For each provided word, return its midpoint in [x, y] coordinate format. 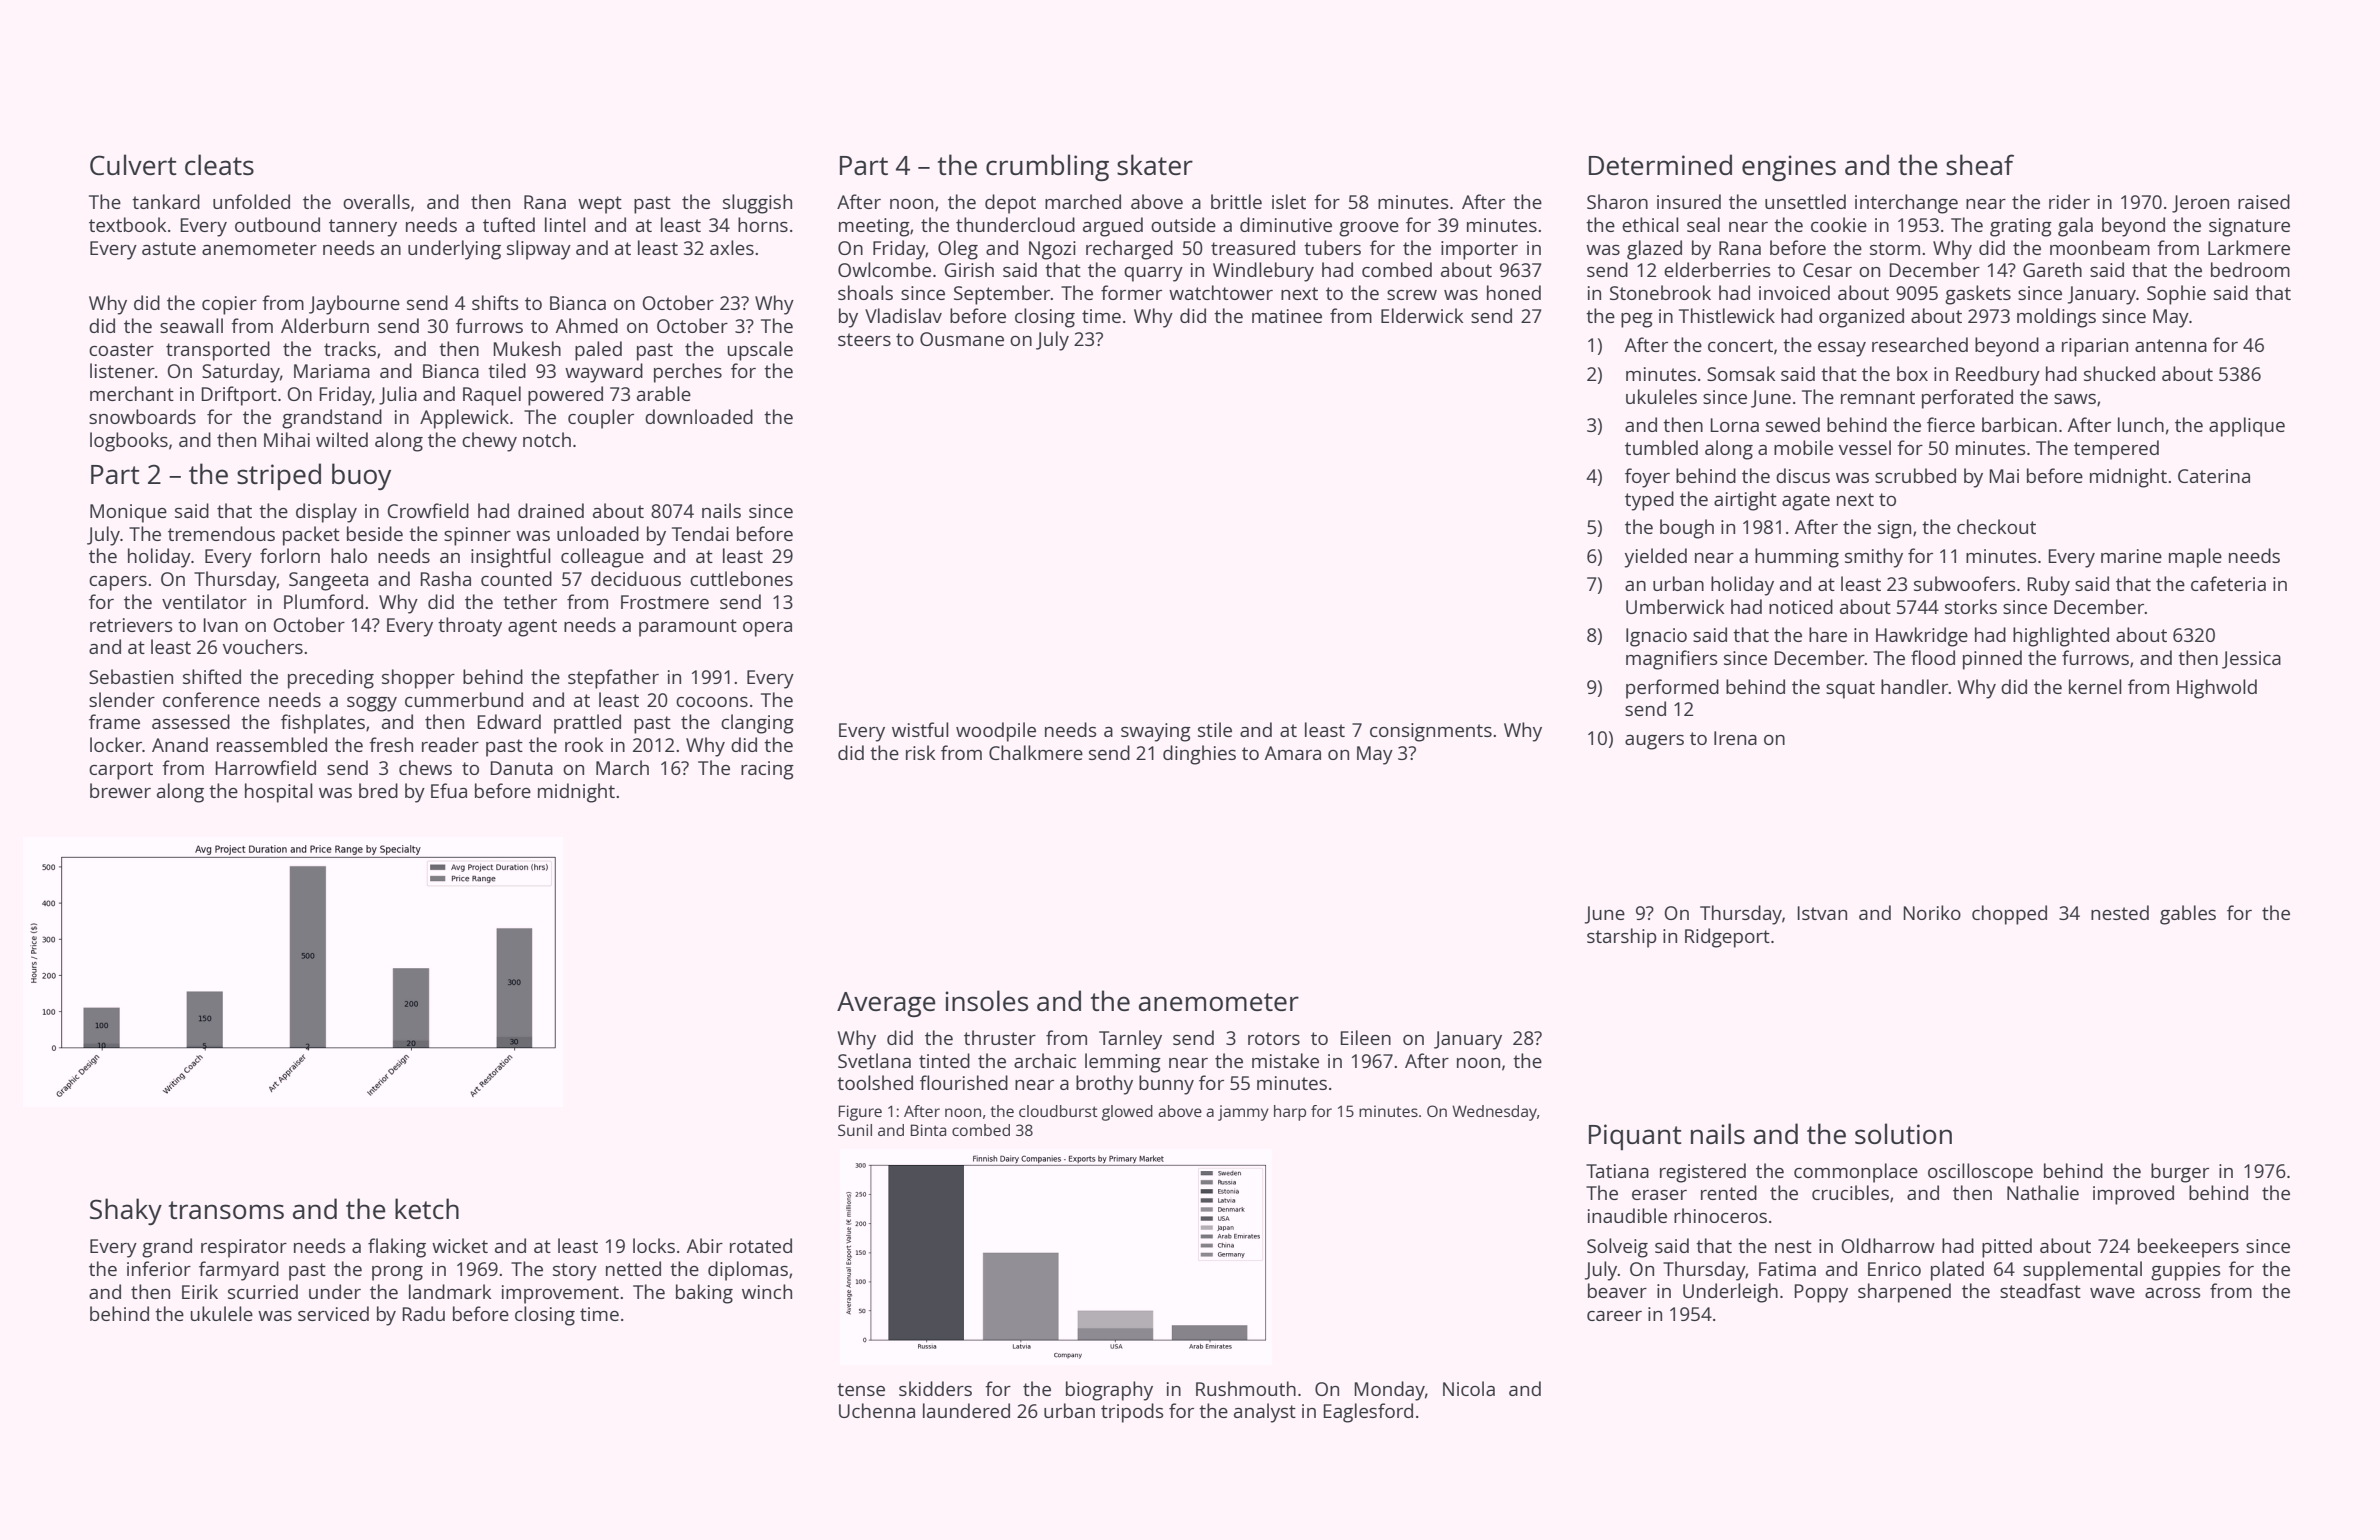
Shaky [126, 1211]
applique [2247, 427]
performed [1672, 689]
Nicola [1469, 1388]
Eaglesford [1368, 1413]
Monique [128, 513]
